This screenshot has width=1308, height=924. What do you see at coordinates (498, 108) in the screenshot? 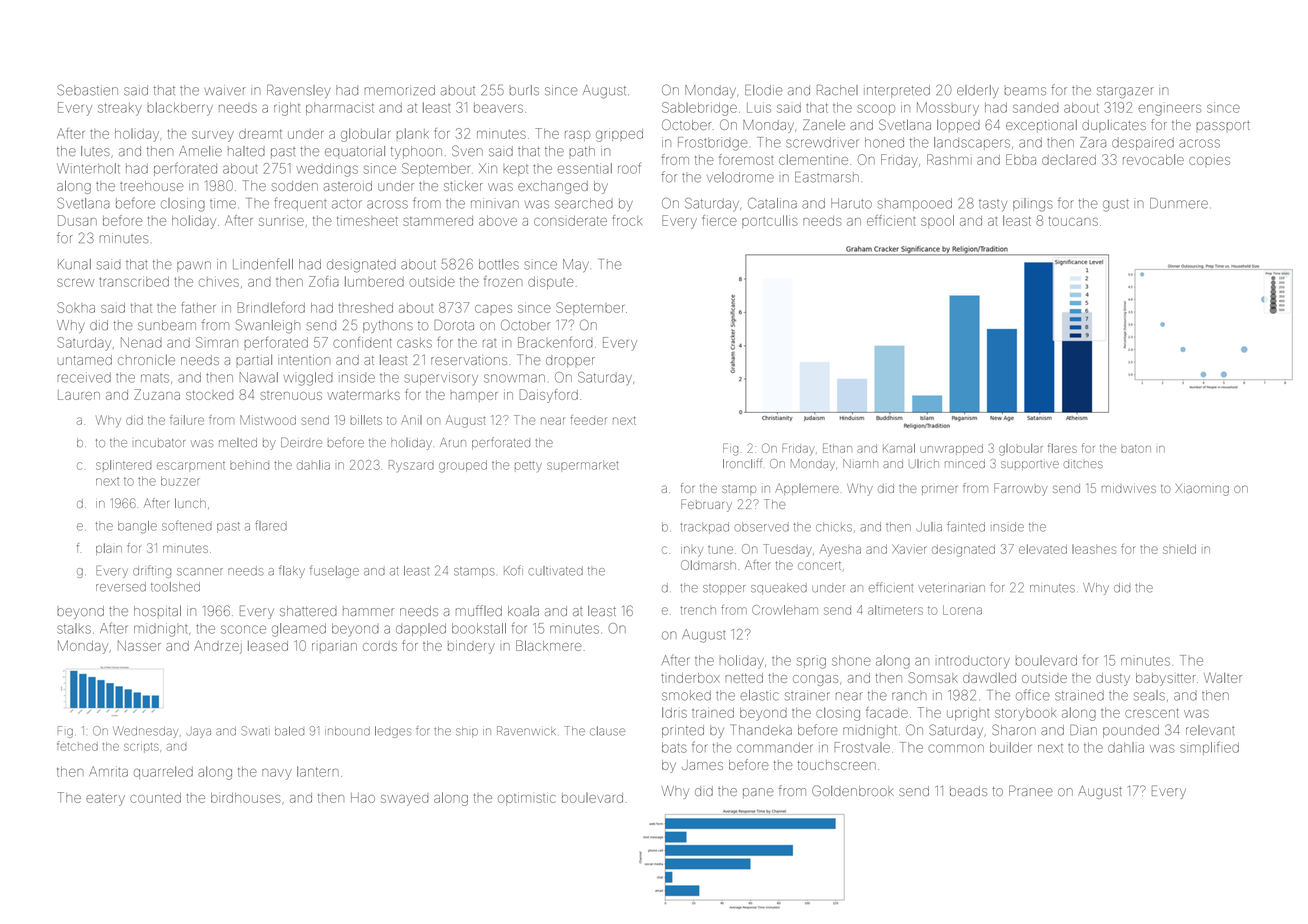
I see `beavers` at bounding box center [498, 108].
